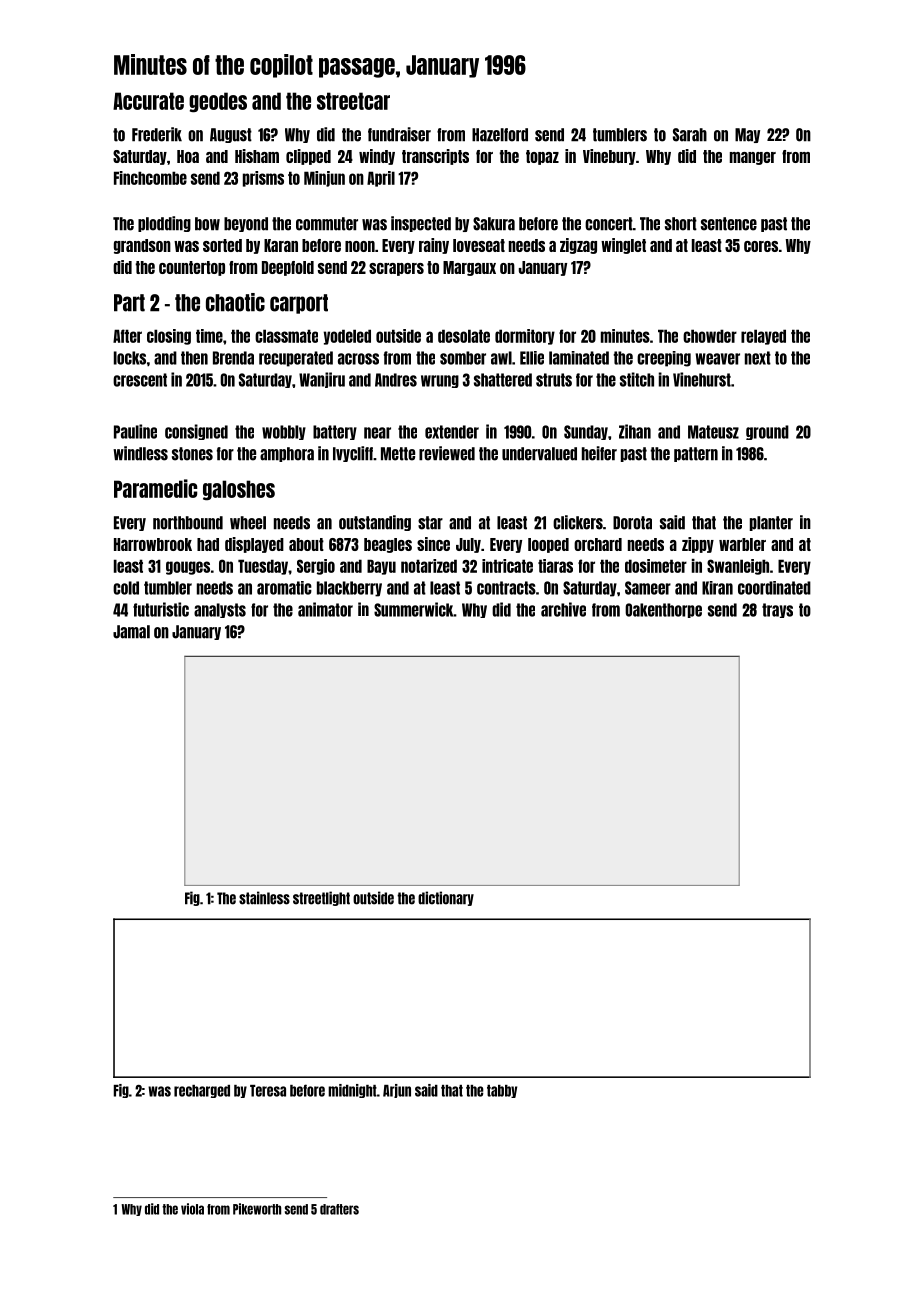 This image has height=1308, width=924. I want to click on topaz, so click(542, 157).
